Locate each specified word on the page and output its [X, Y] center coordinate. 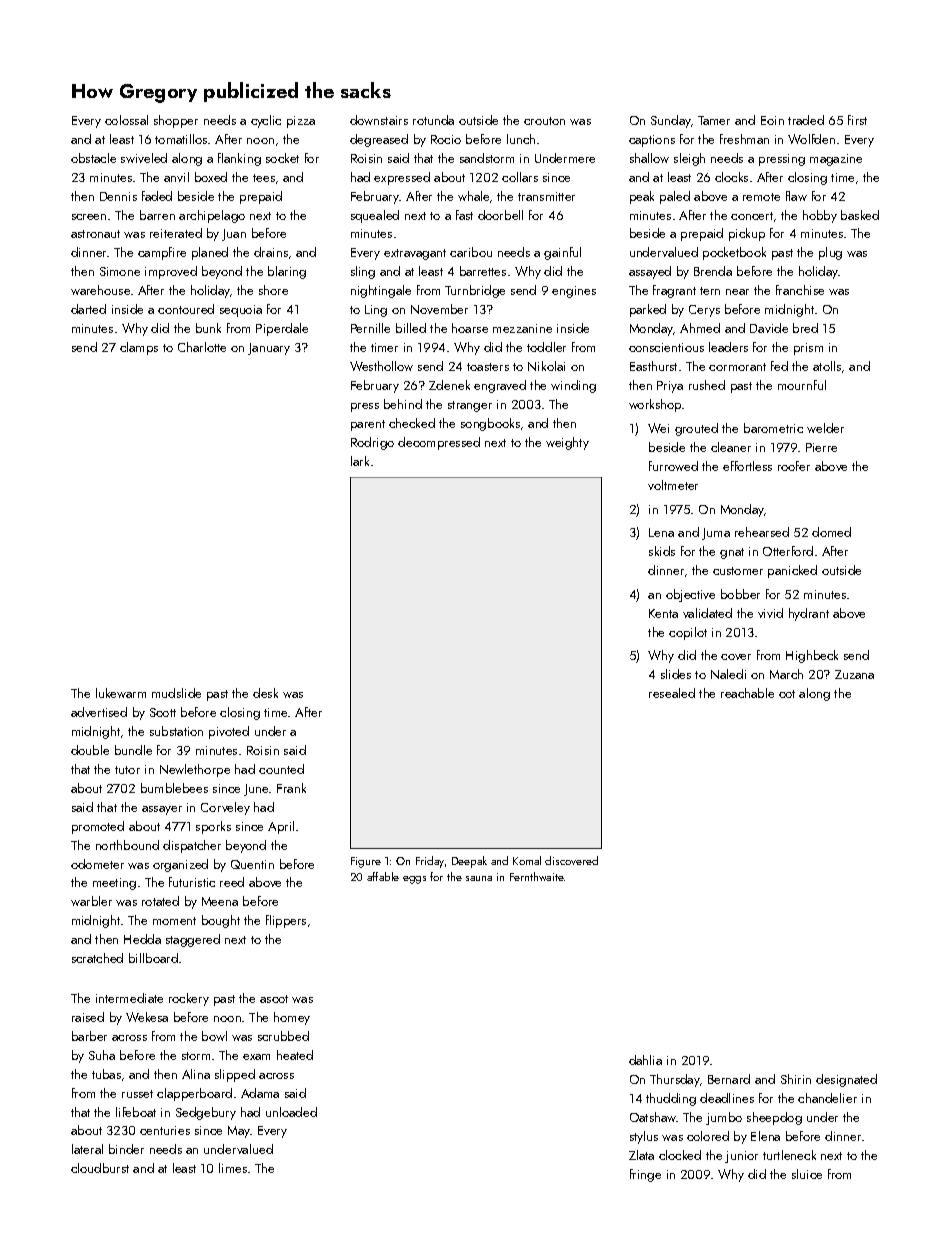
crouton [544, 121]
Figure [366, 862]
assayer [162, 810]
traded [806, 120]
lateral [87, 1149]
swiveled [144, 158]
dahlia [645, 1060]
